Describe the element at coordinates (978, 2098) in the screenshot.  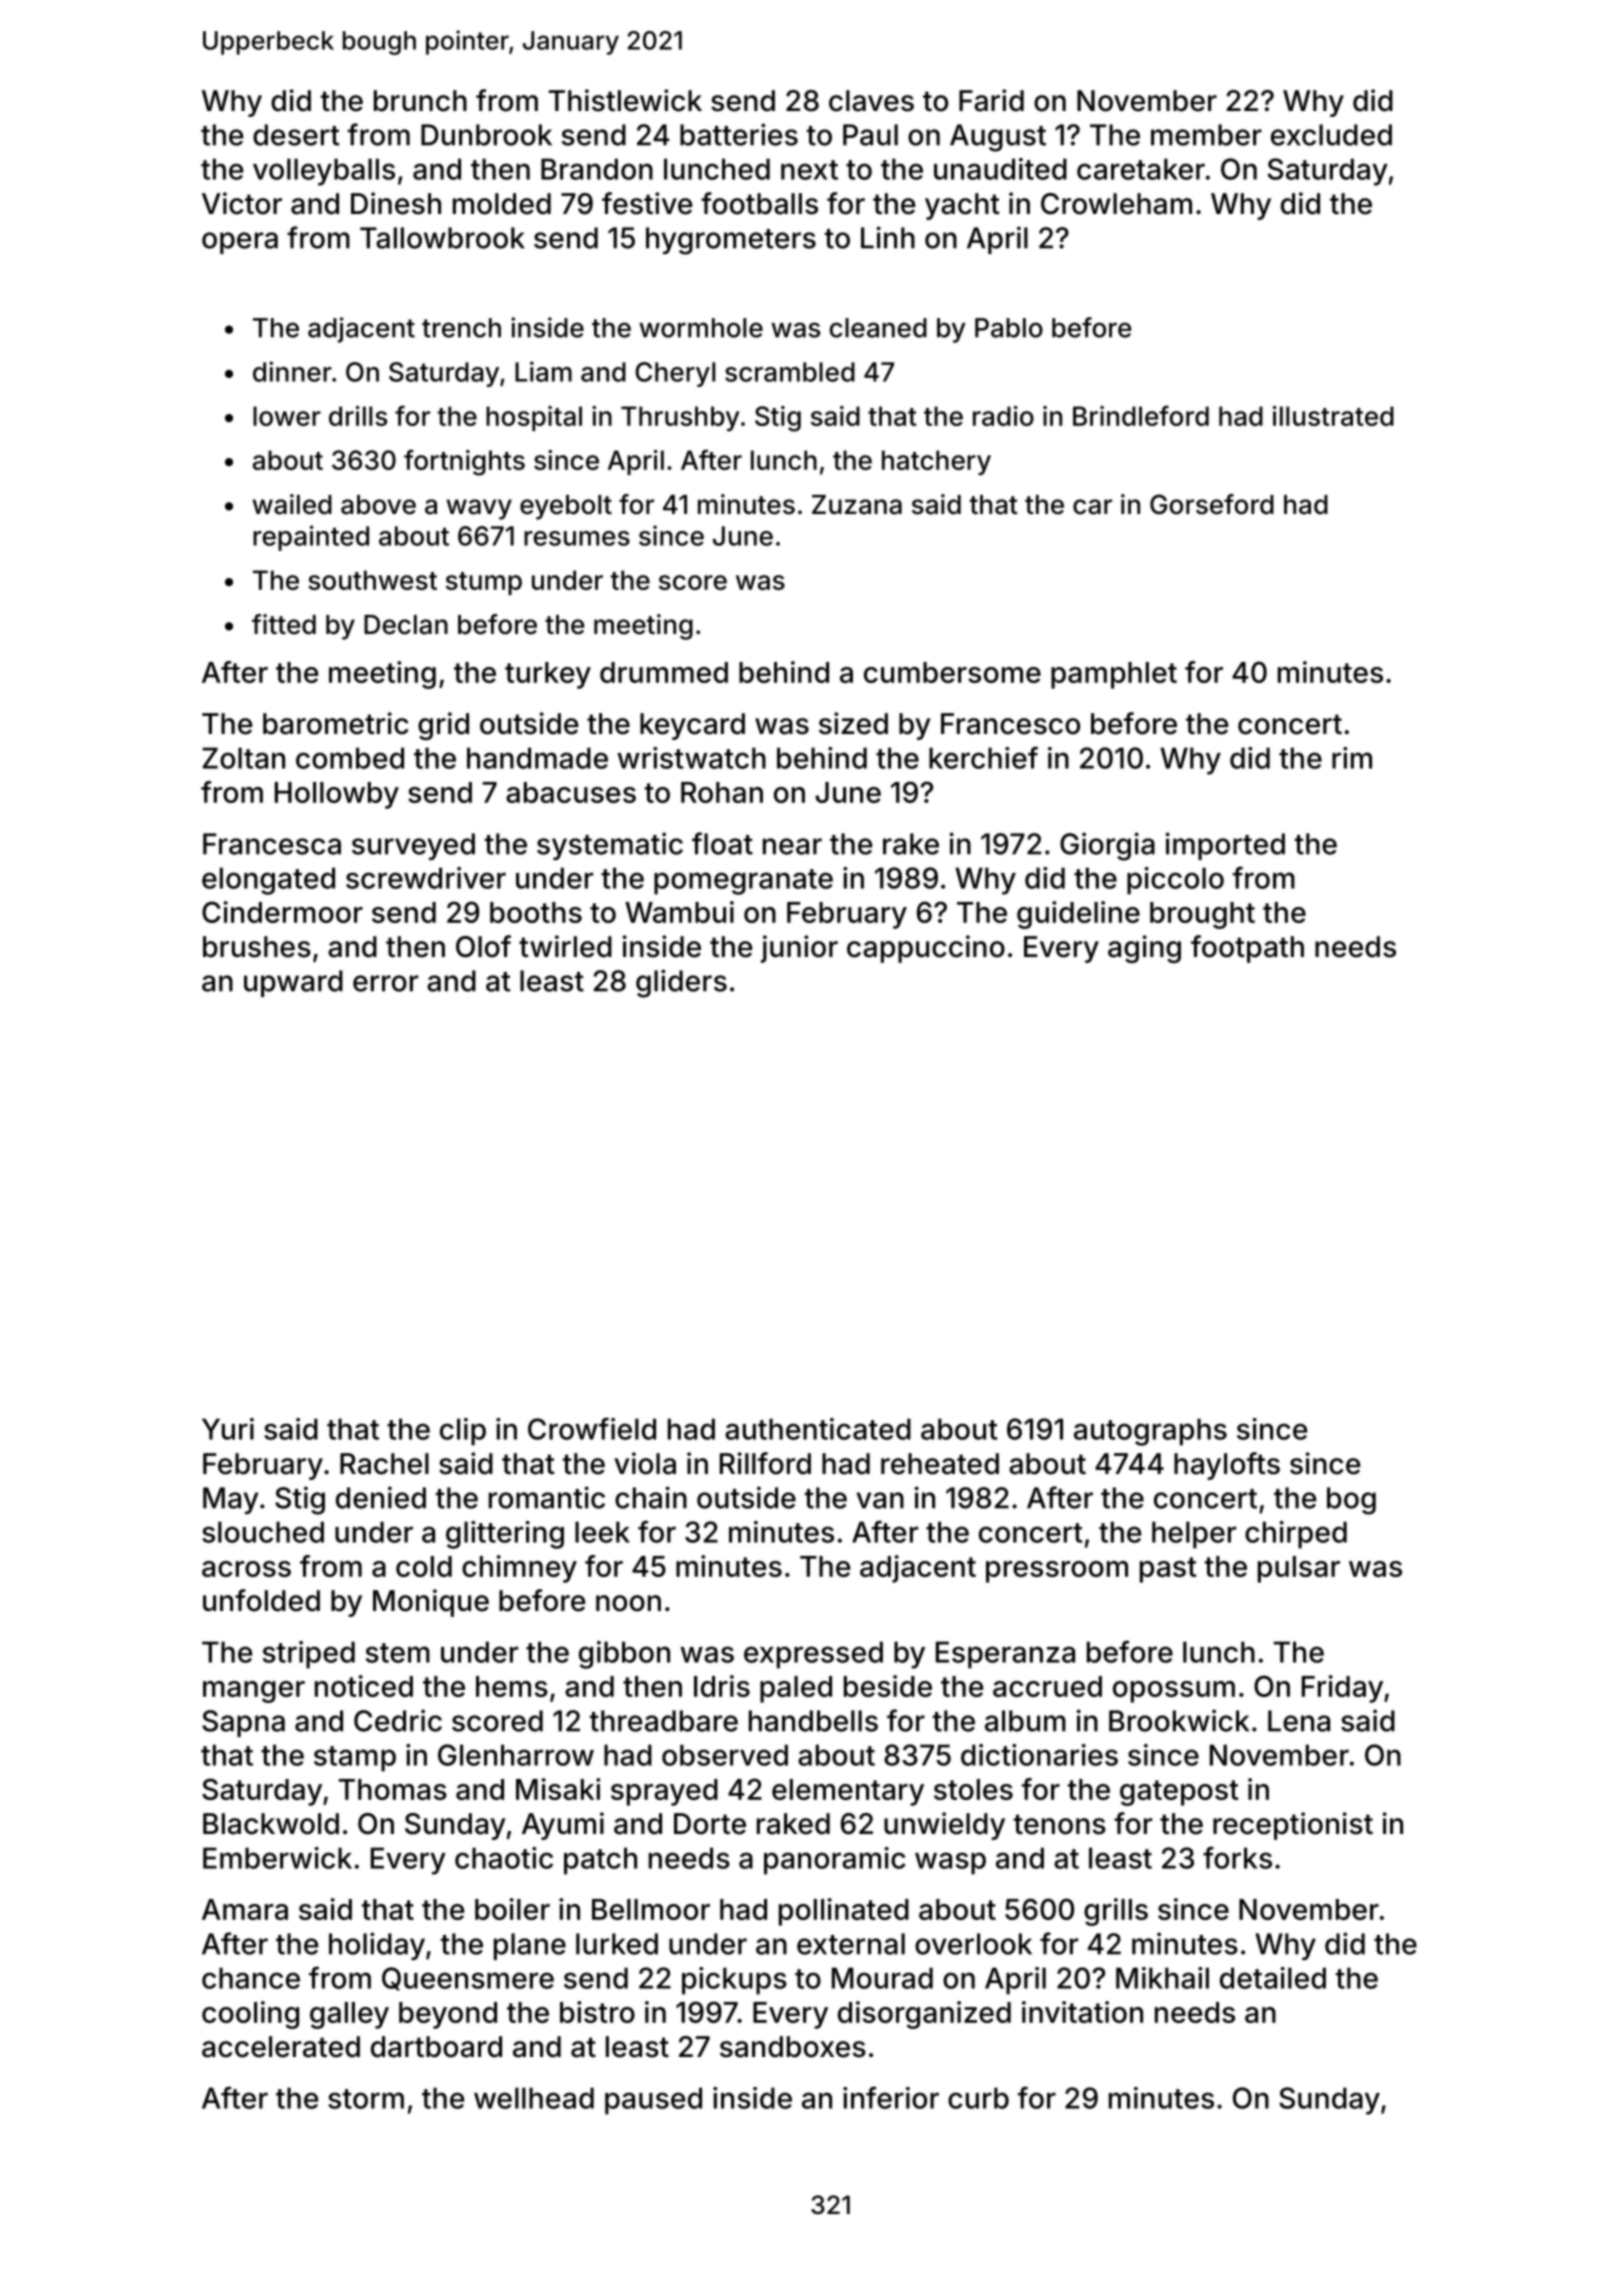
I see `curb` at that location.
